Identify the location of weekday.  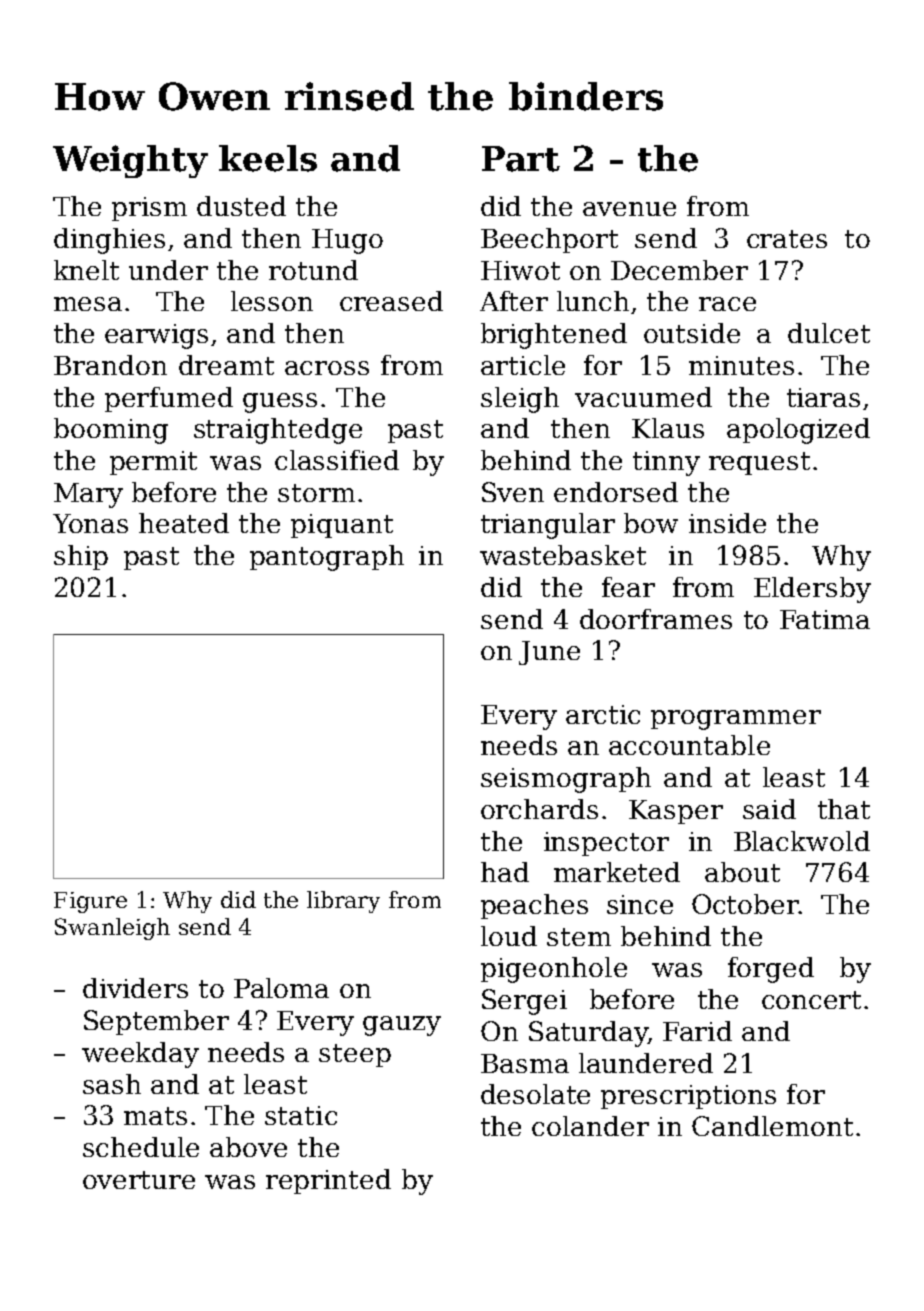
(140, 1055).
